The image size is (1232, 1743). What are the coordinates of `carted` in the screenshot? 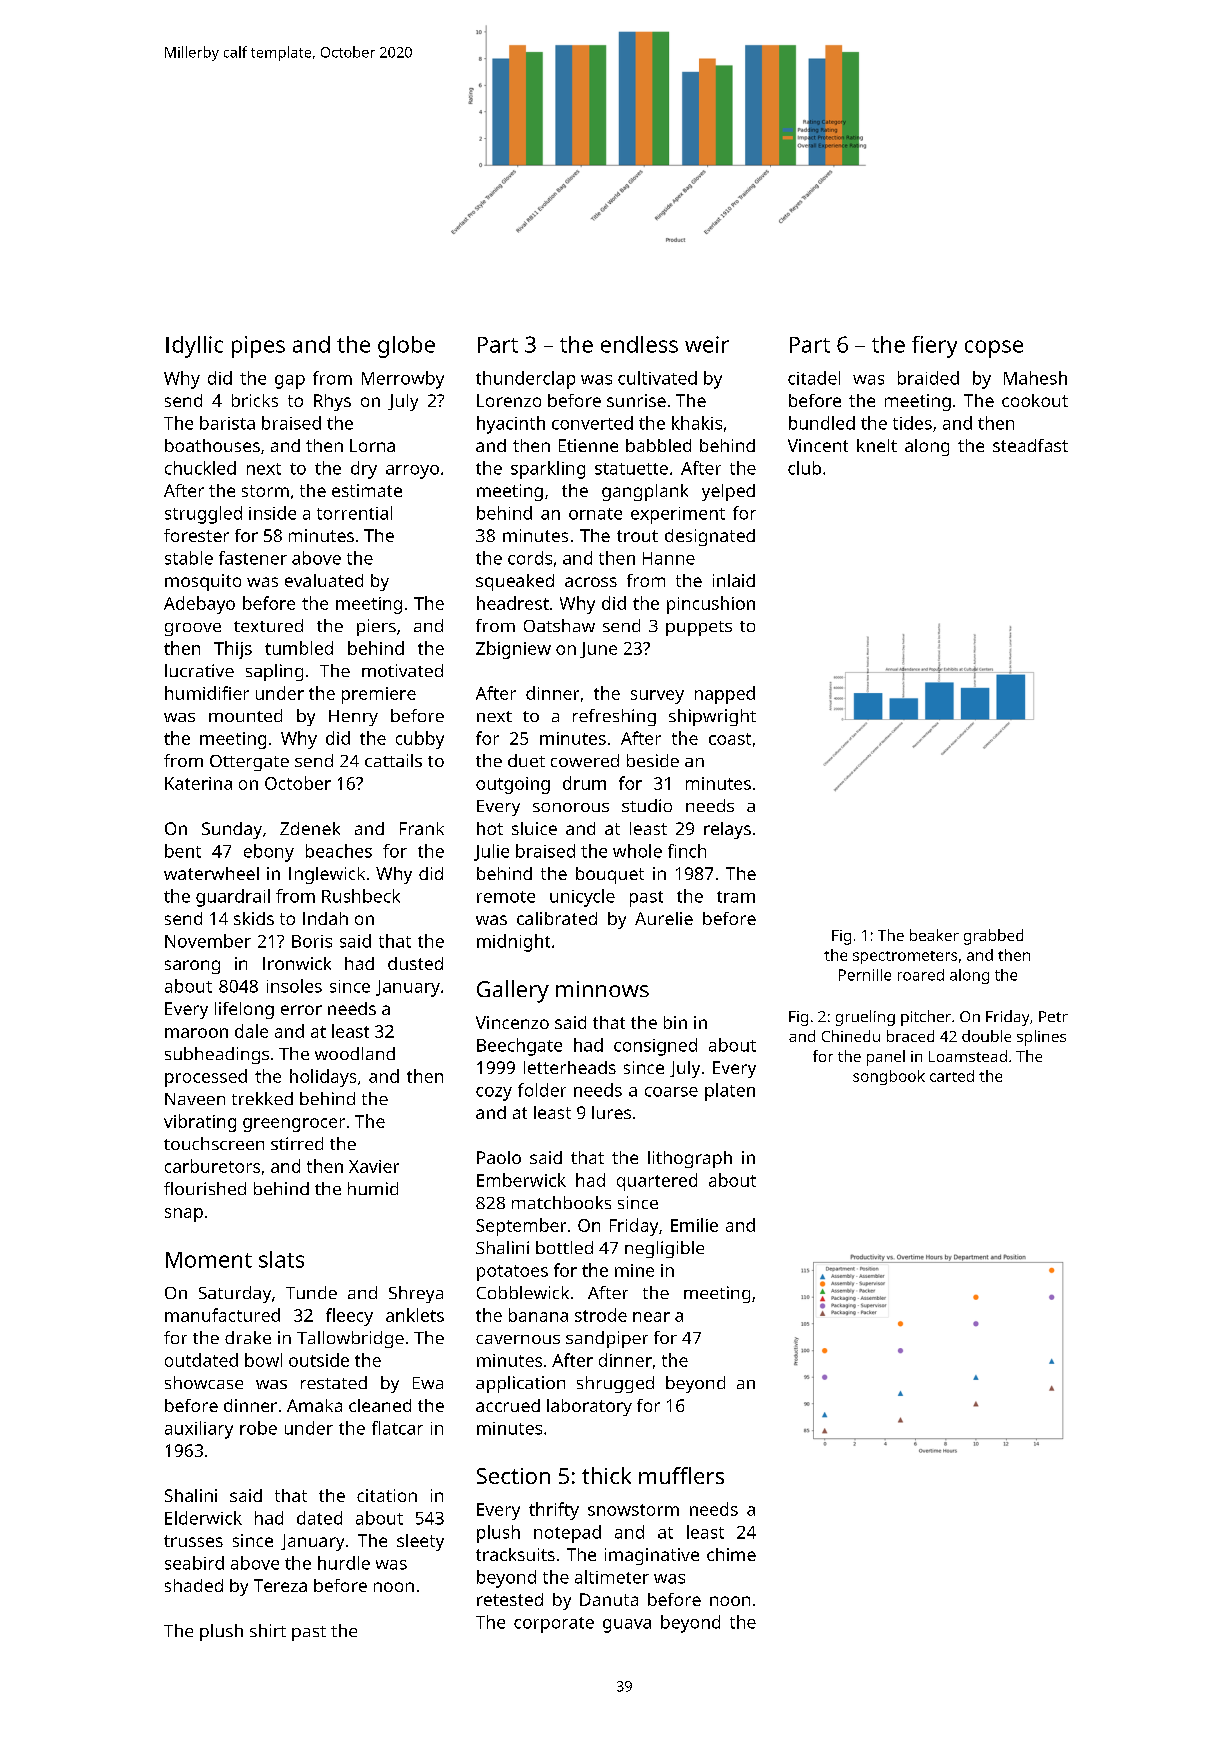 It's located at (952, 1076).
